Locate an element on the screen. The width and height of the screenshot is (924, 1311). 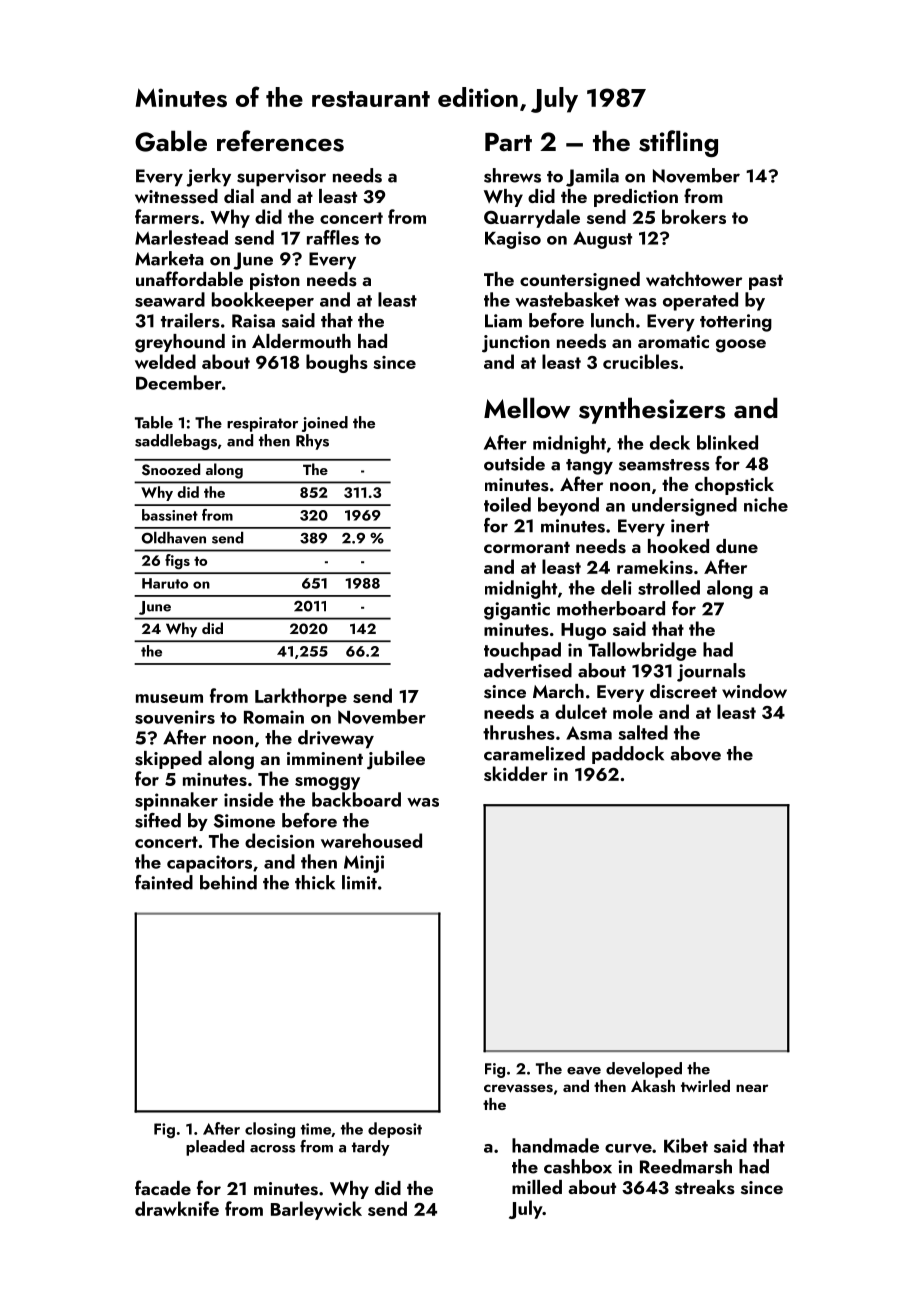
Liam is located at coordinates (503, 321).
